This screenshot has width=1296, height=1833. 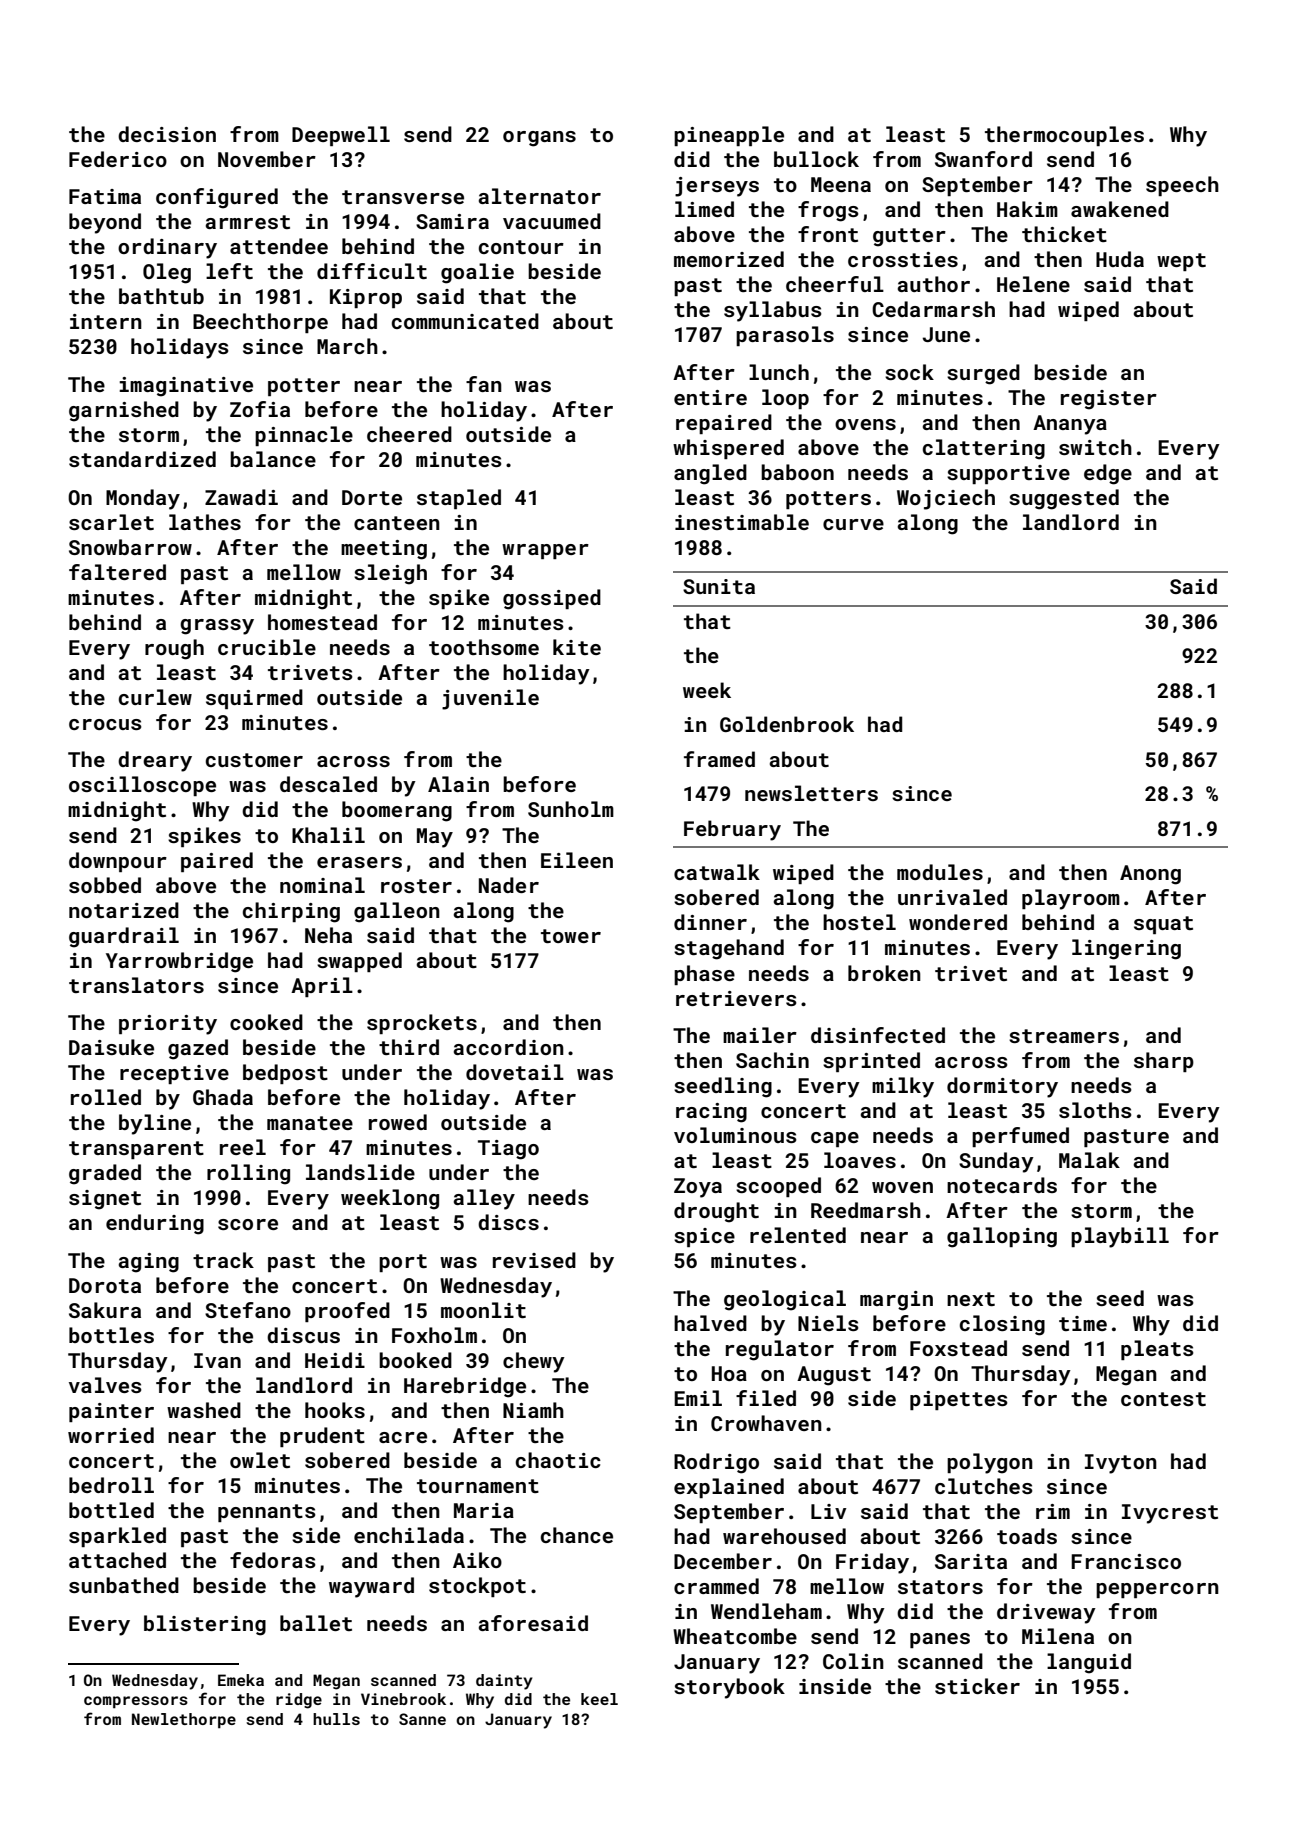 I want to click on bullock, so click(x=816, y=159).
